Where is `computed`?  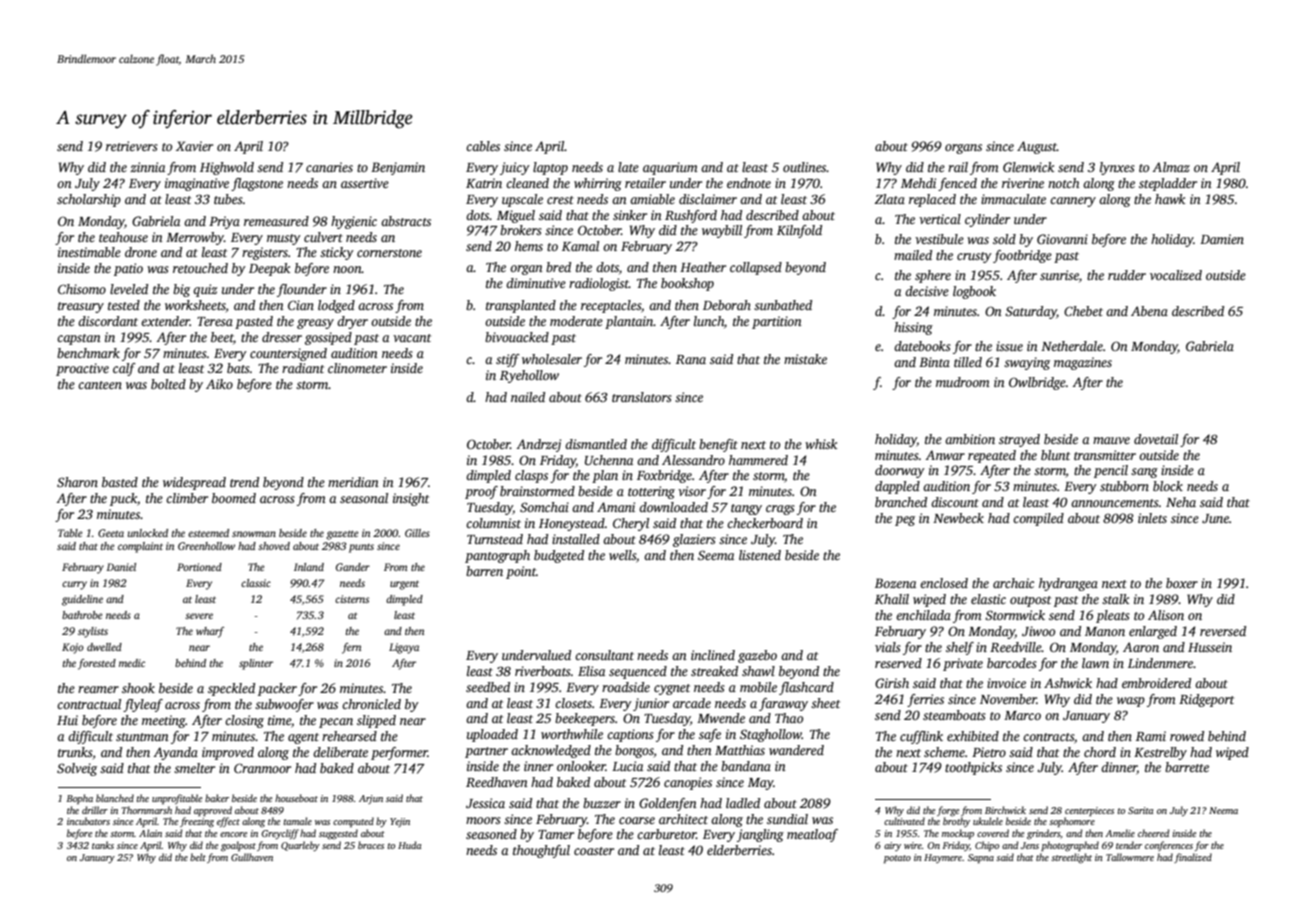
computed is located at coordinates (353, 822).
